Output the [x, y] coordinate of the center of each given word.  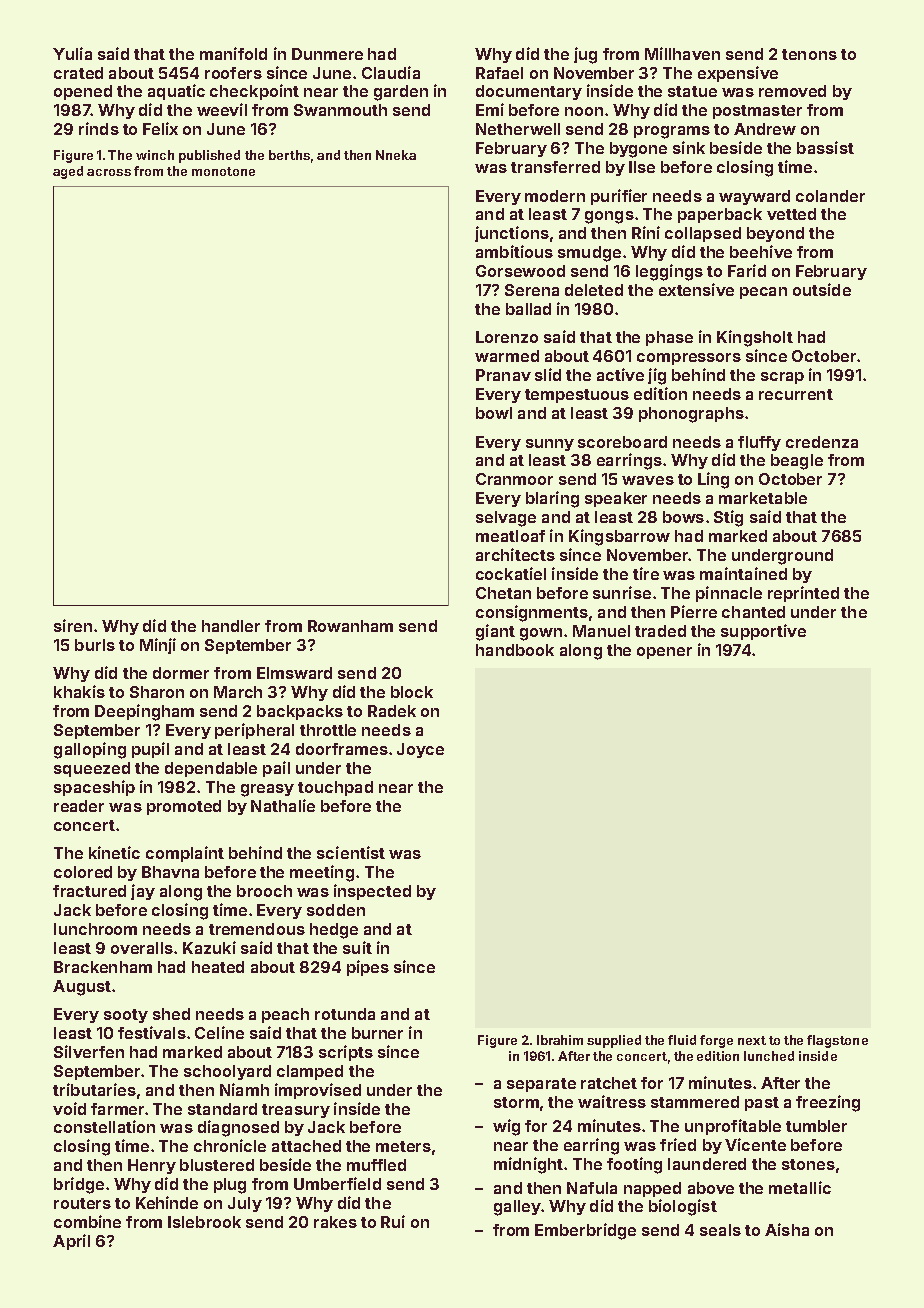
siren [73, 625]
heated [218, 967]
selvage [506, 519]
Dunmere [327, 54]
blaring [552, 499]
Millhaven [682, 53]
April [71, 1242]
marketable [763, 498]
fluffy [759, 443]
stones [808, 1164]
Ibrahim [560, 1040]
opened [83, 92]
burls [95, 645]
